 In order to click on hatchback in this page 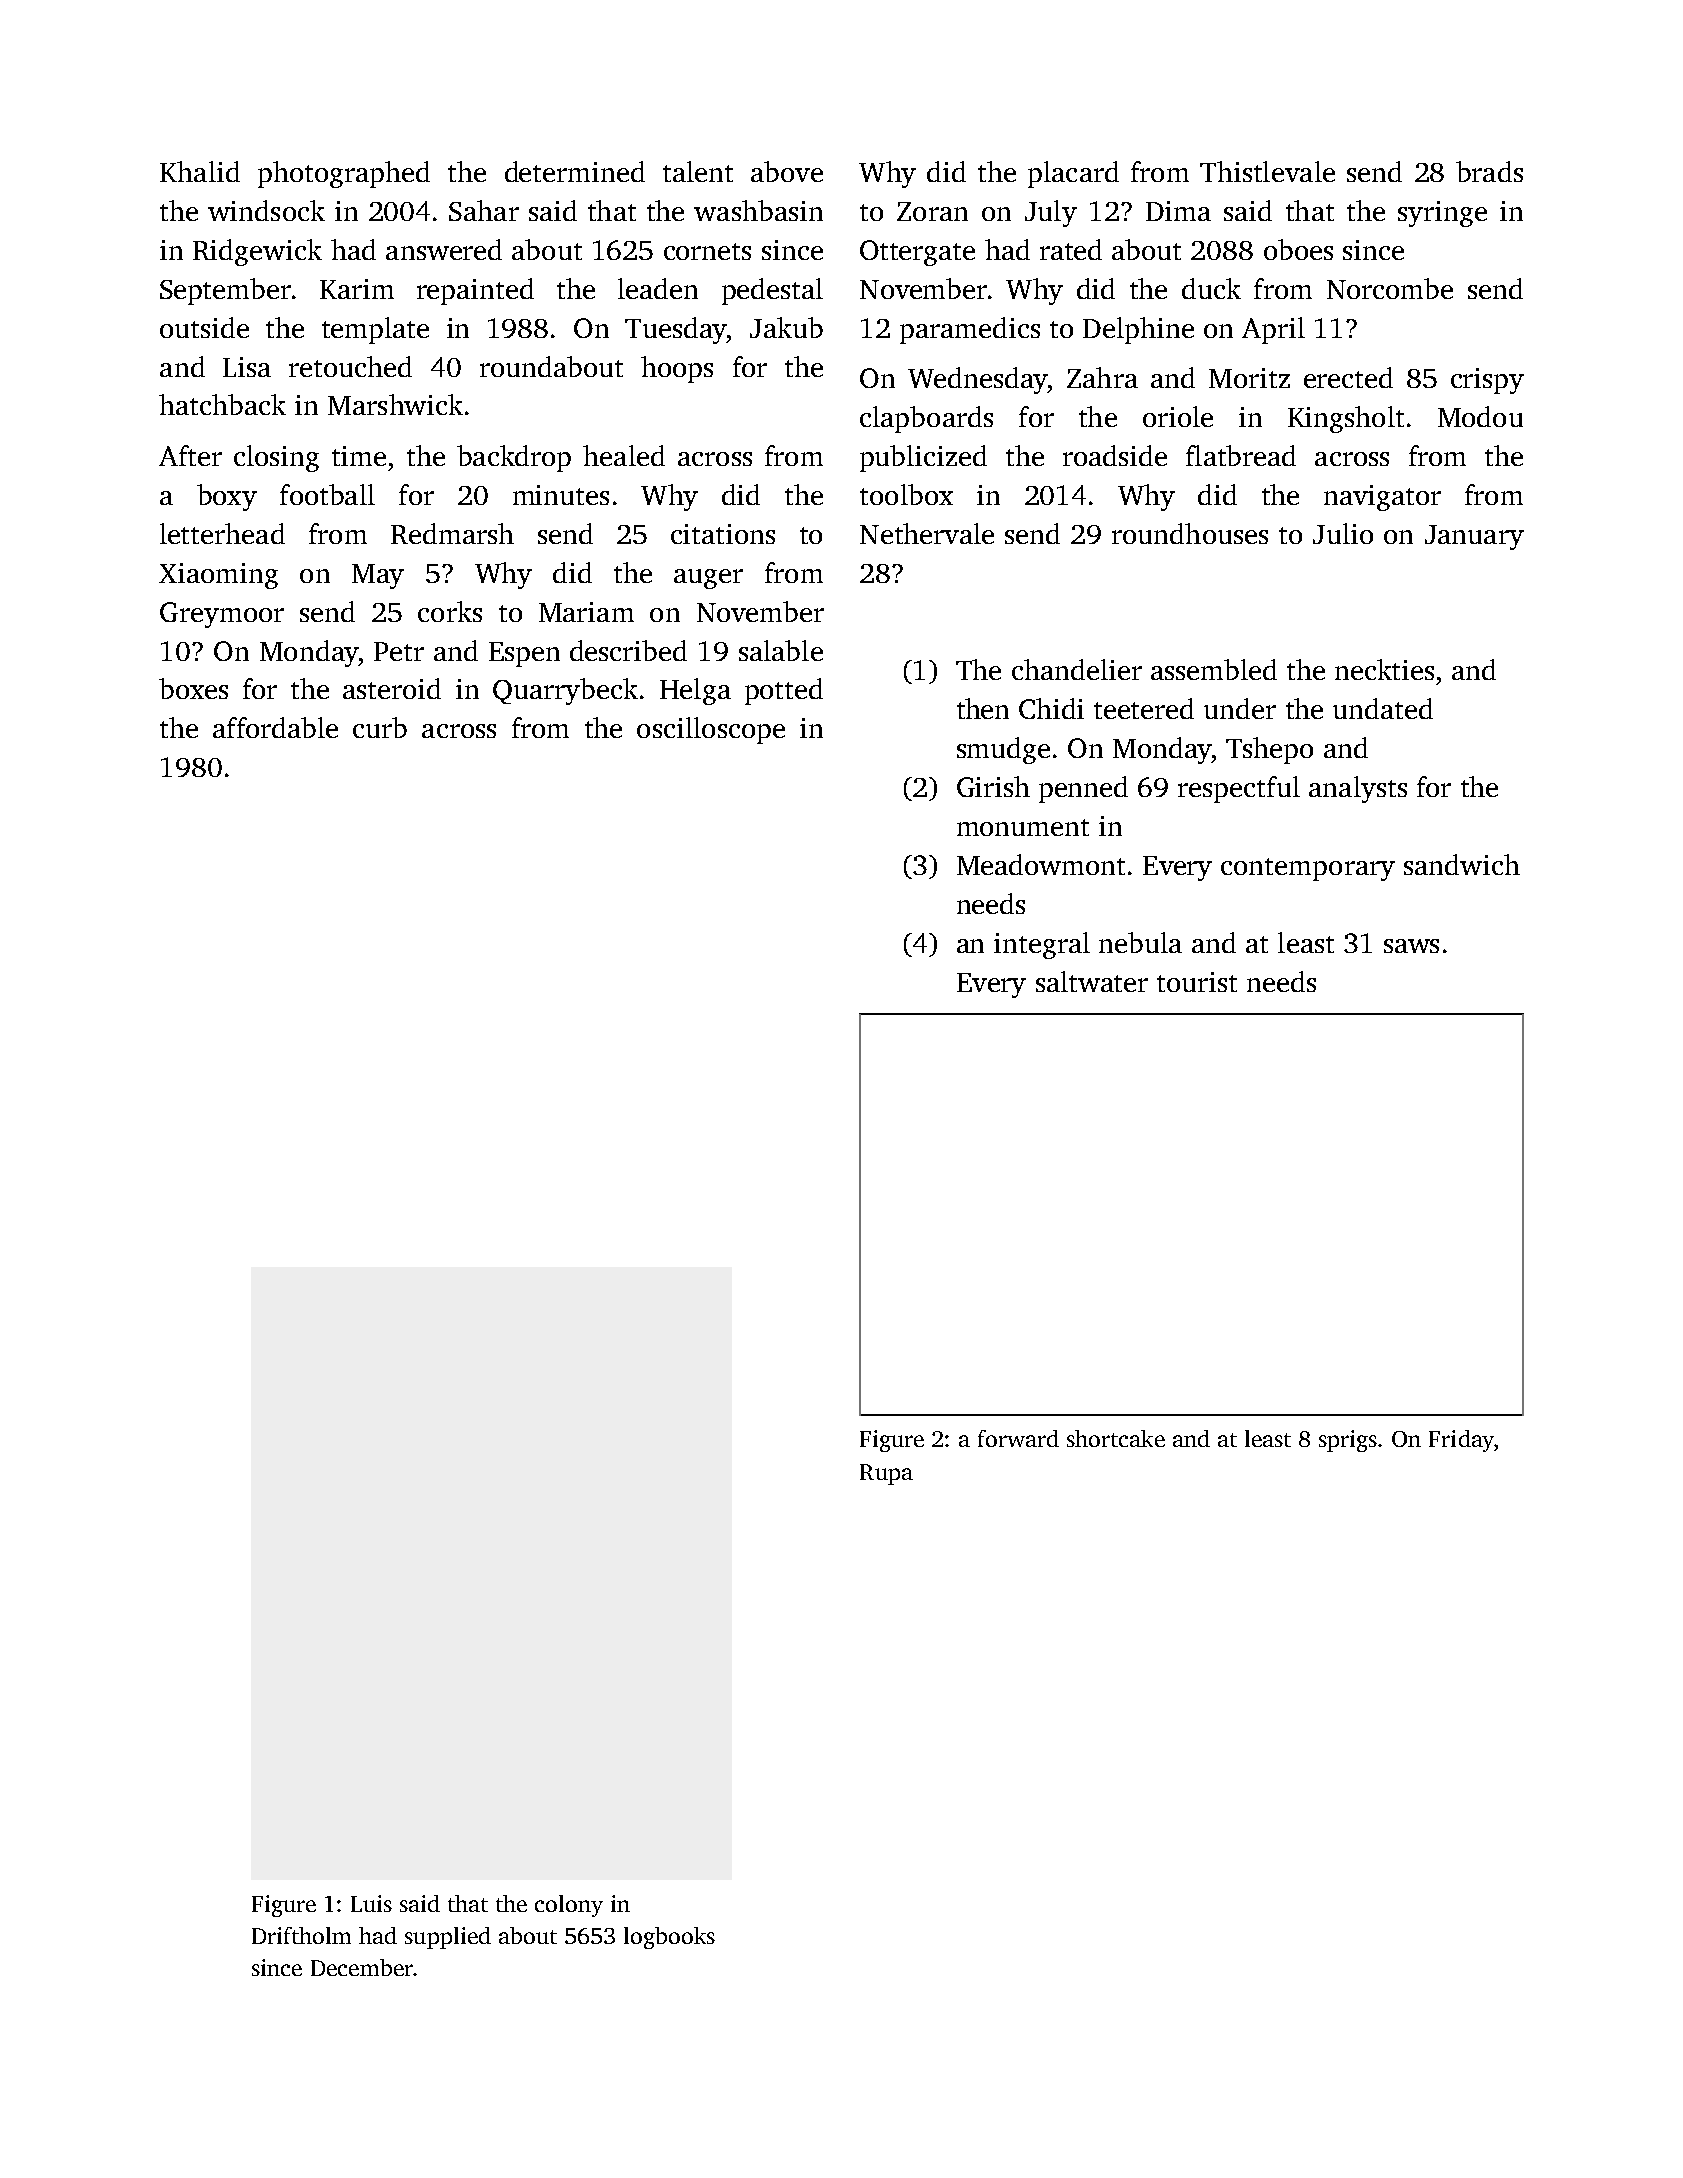, I will do `click(222, 404)`.
